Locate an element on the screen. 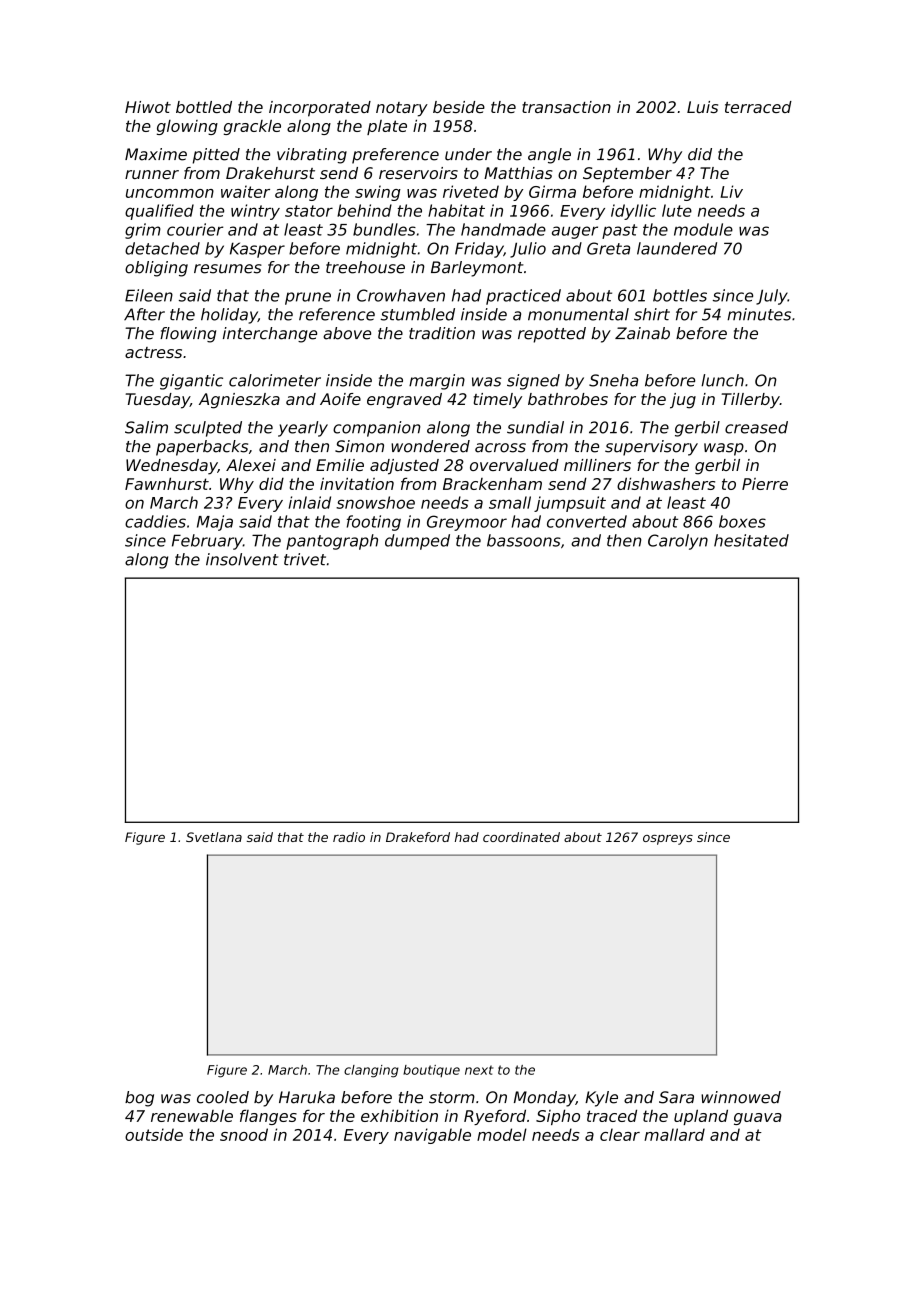  terraced is located at coordinates (758, 107).
